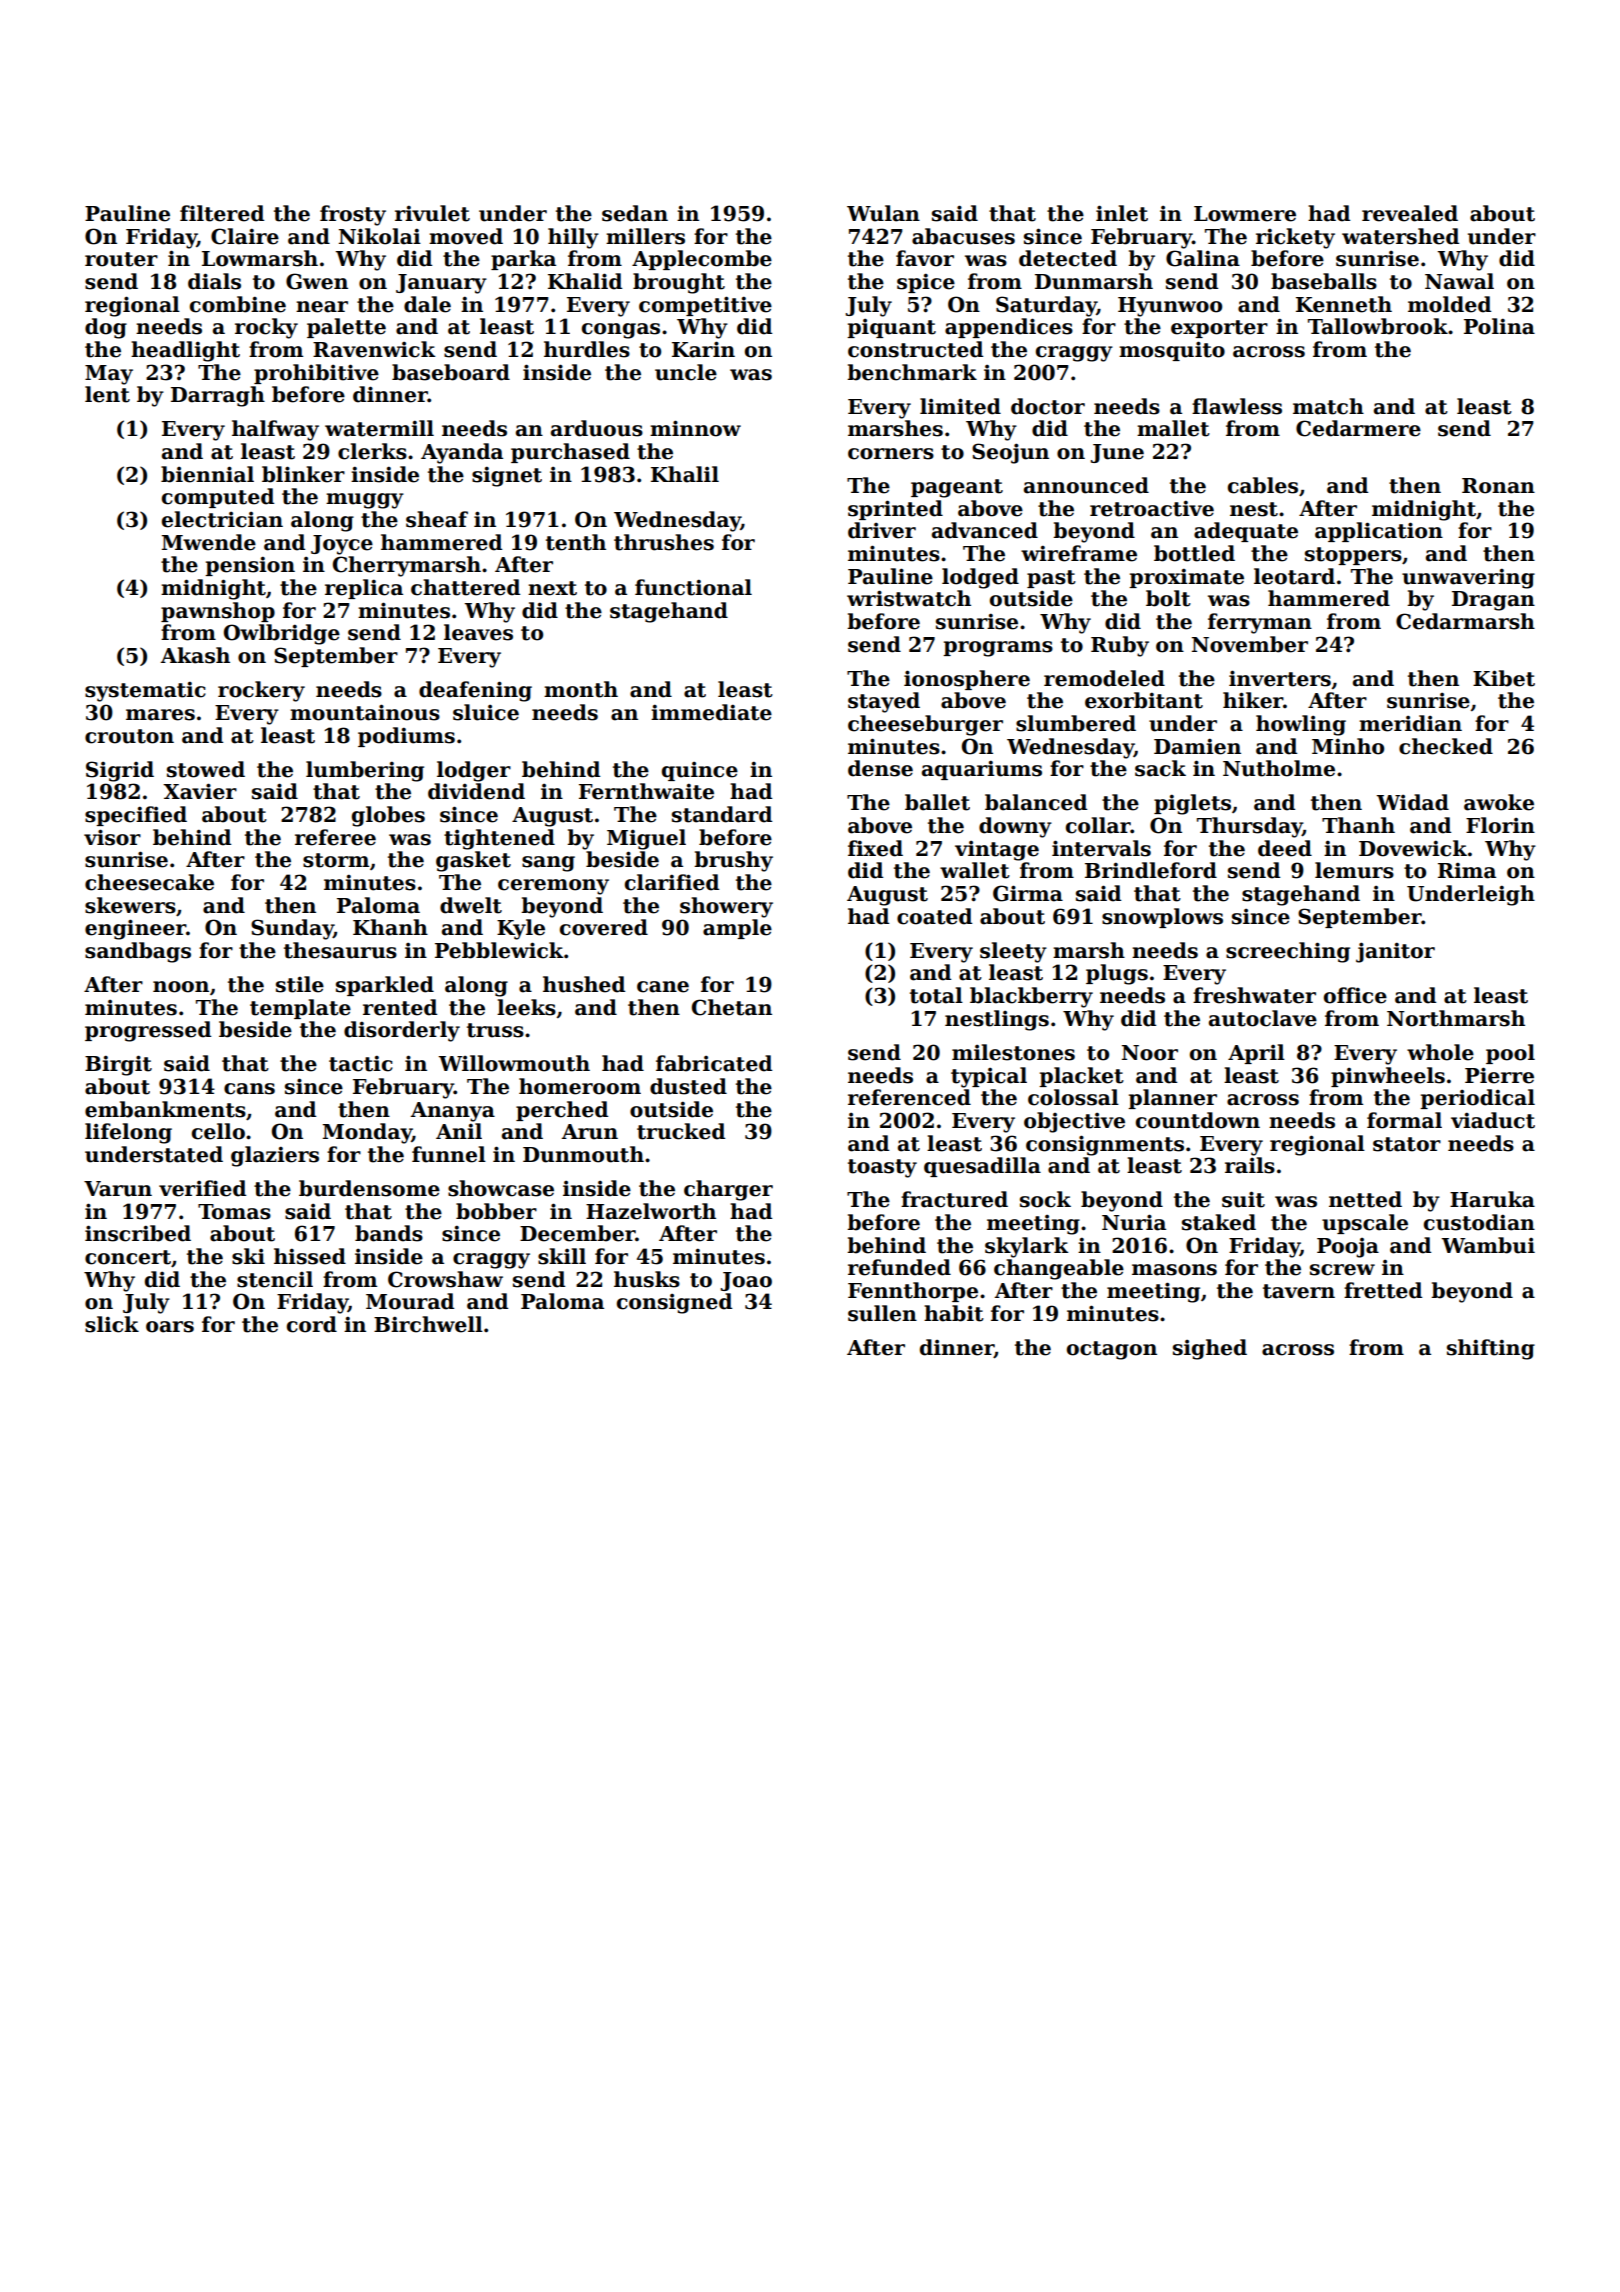 The width and height of the page is (1620, 2292). Describe the element at coordinates (700, 771) in the page. I see `quince` at that location.
